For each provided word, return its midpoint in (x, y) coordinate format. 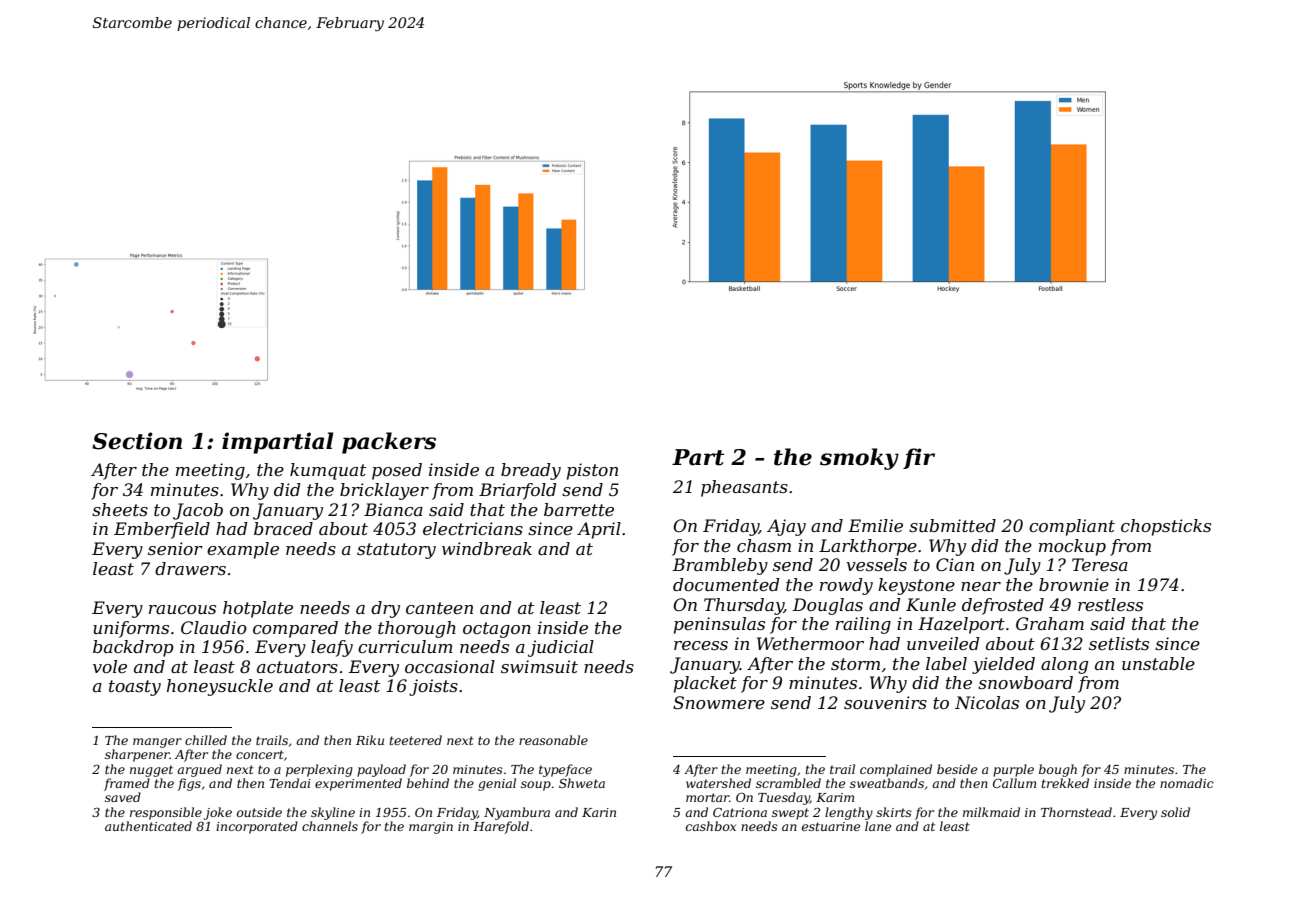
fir (919, 458)
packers (389, 443)
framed (127, 784)
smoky (859, 459)
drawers (190, 568)
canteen (439, 608)
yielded (1003, 665)
